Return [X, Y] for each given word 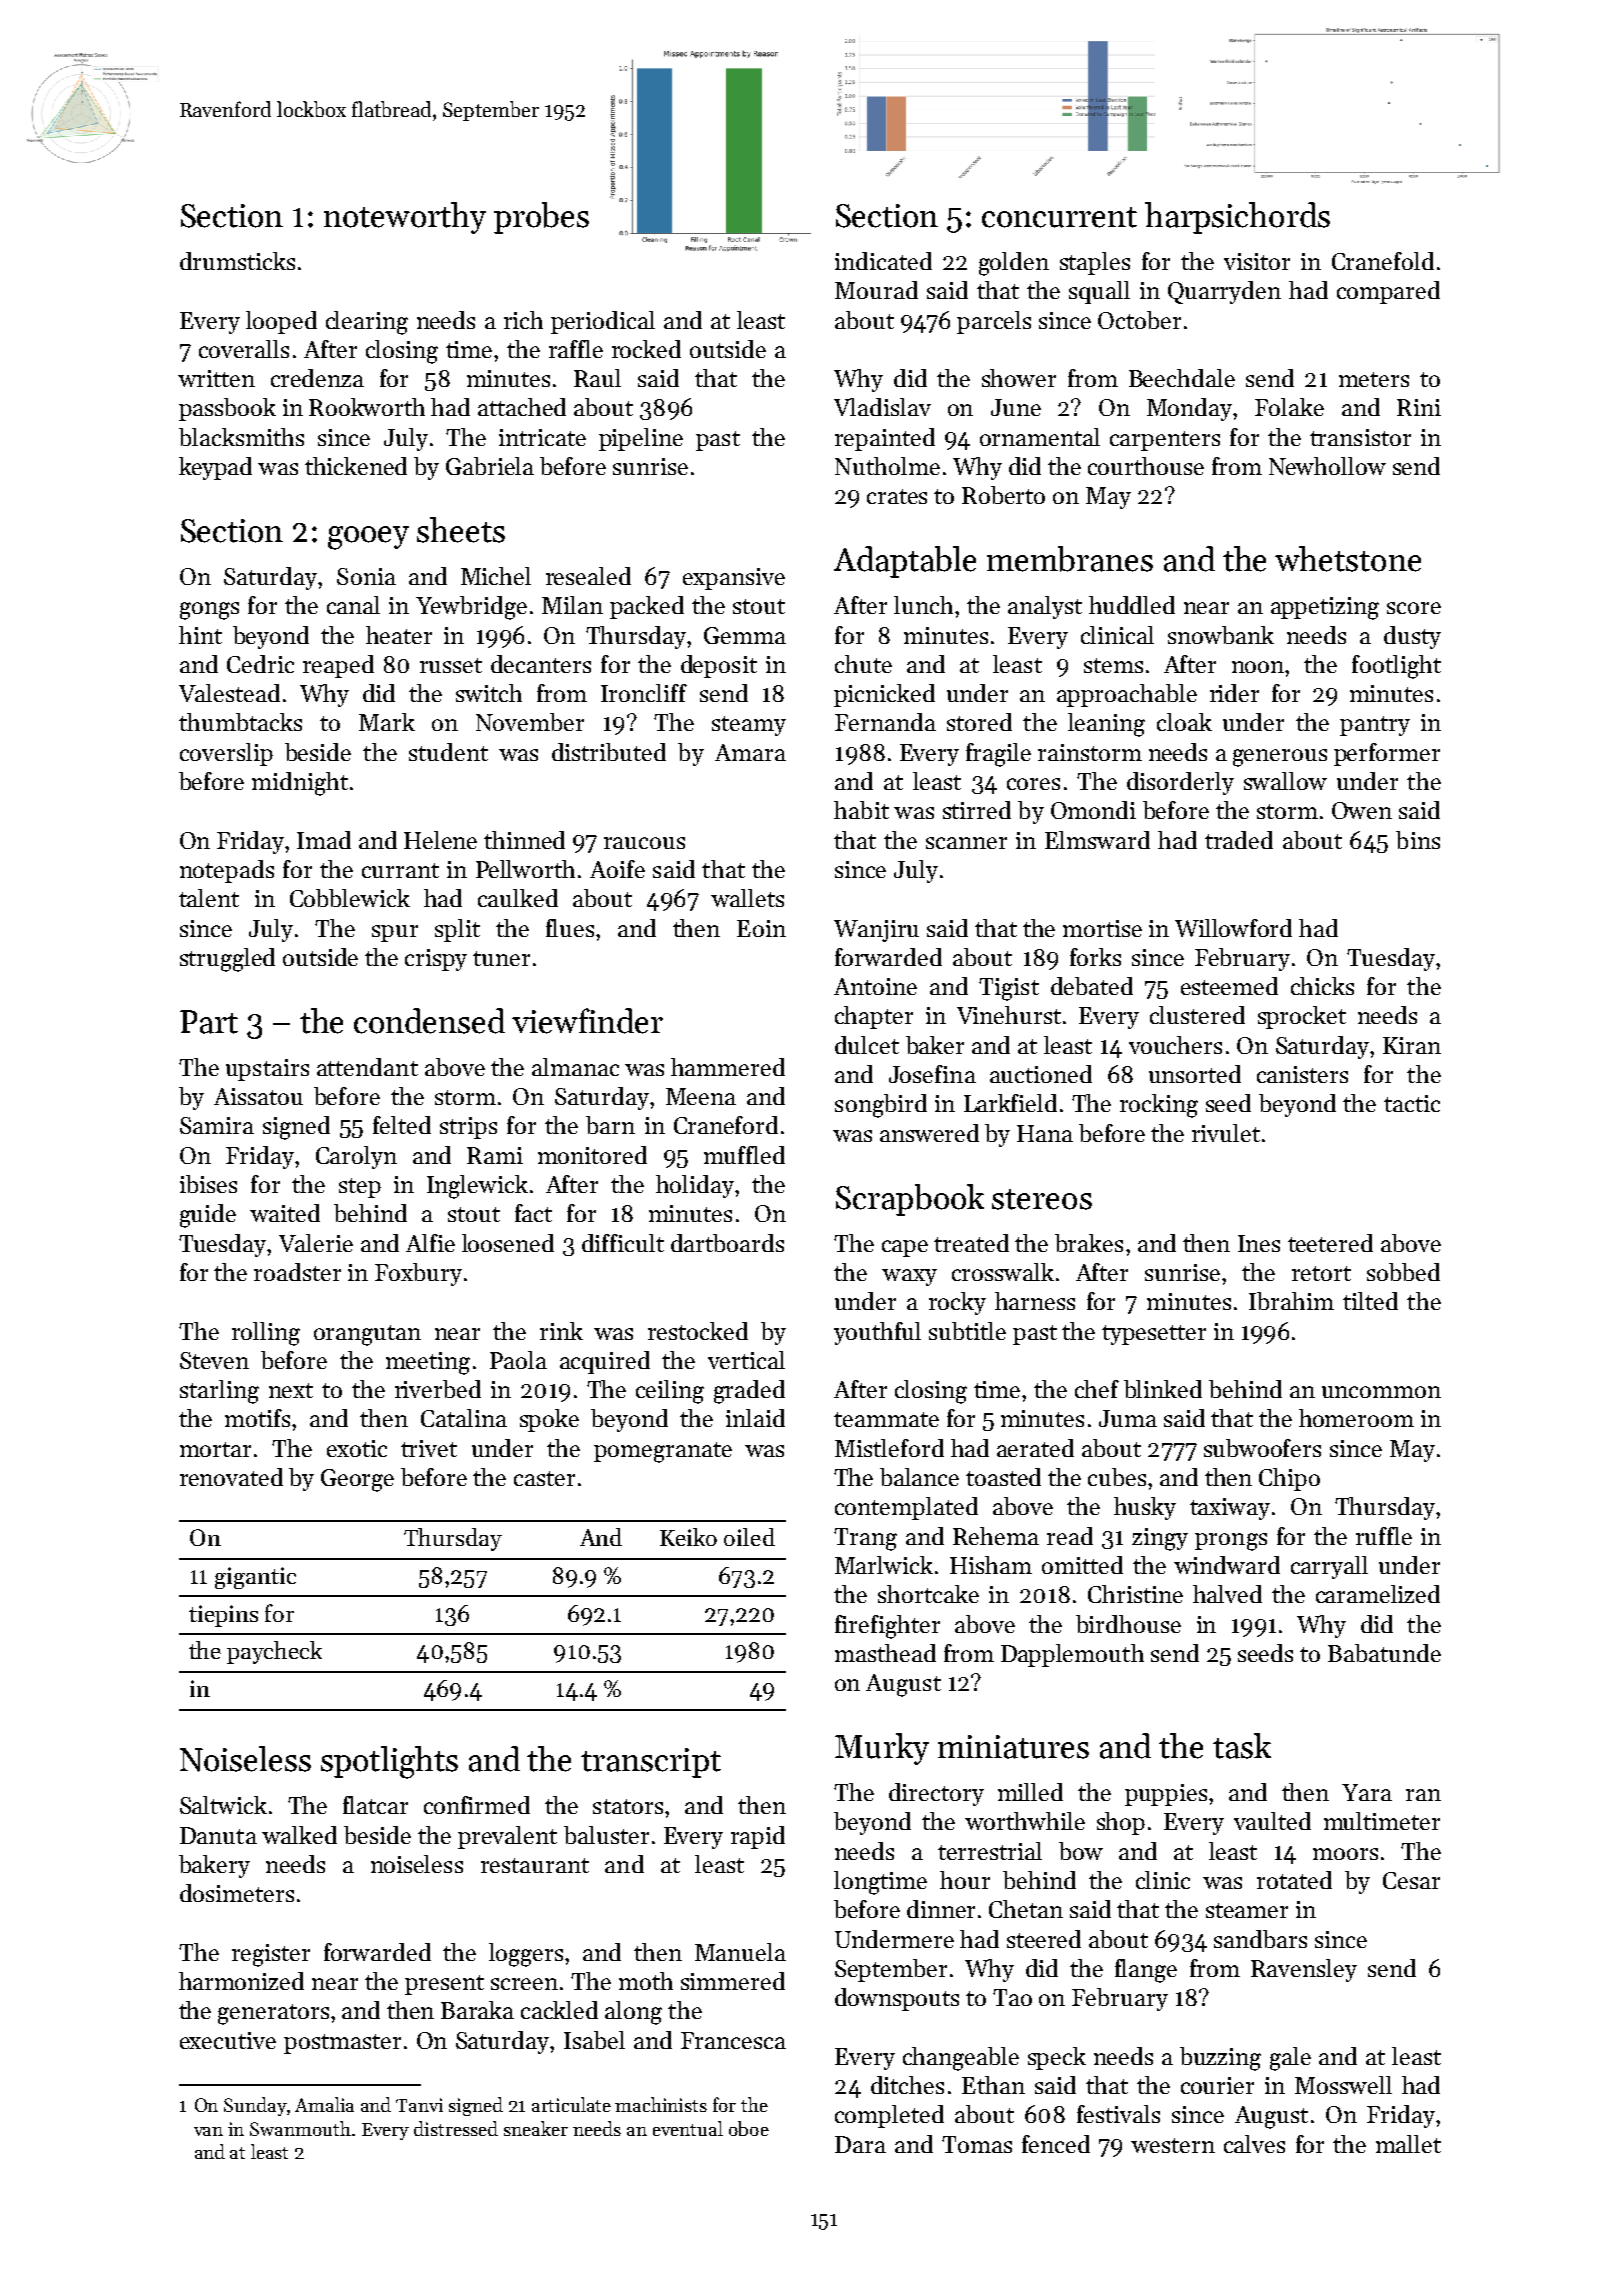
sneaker [536, 2128]
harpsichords [1237, 218]
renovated [231, 1477]
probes [541, 218]
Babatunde [1384, 1653]
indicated [883, 261]
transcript [651, 1763]
